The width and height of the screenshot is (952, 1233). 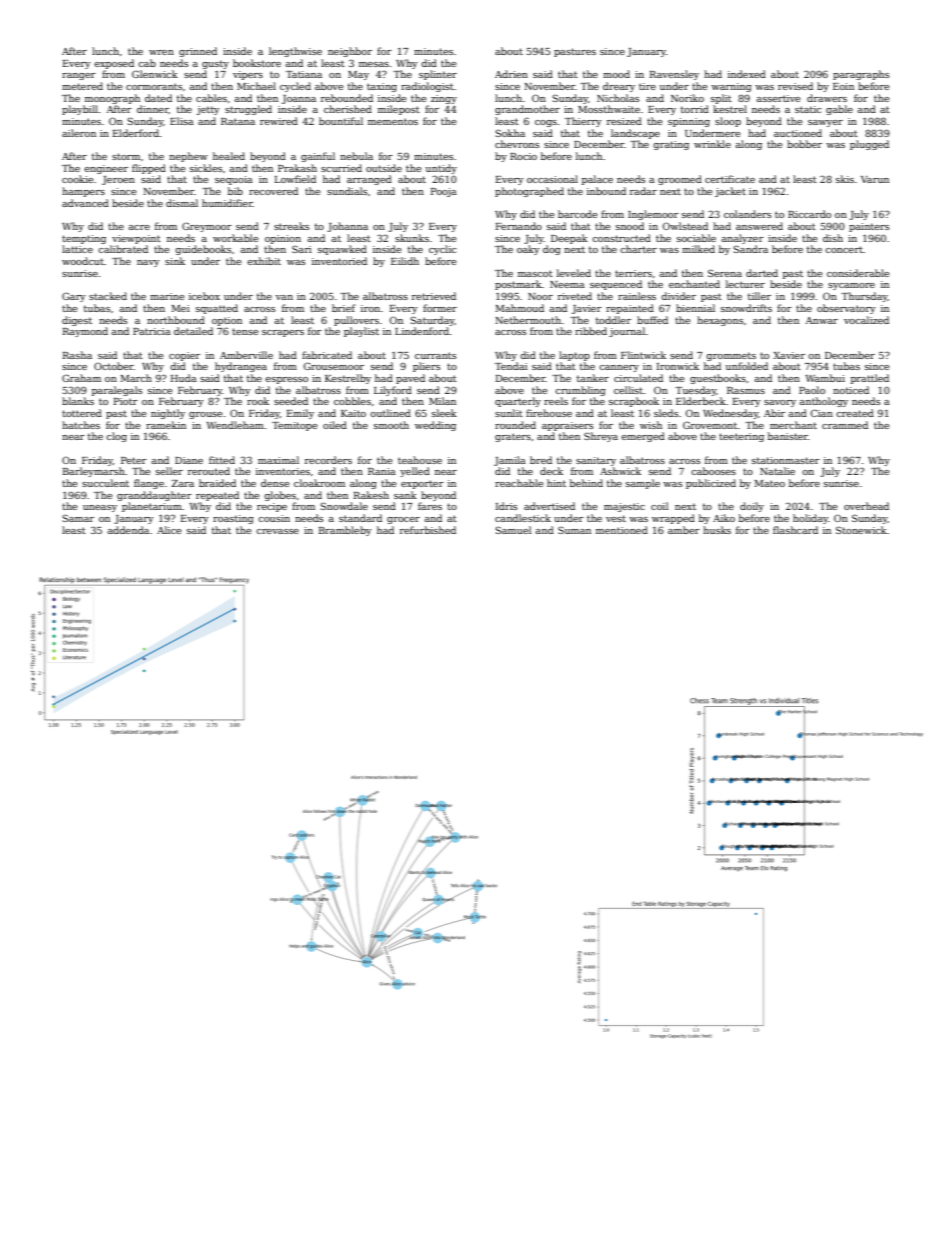 I want to click on painters, so click(x=869, y=227).
